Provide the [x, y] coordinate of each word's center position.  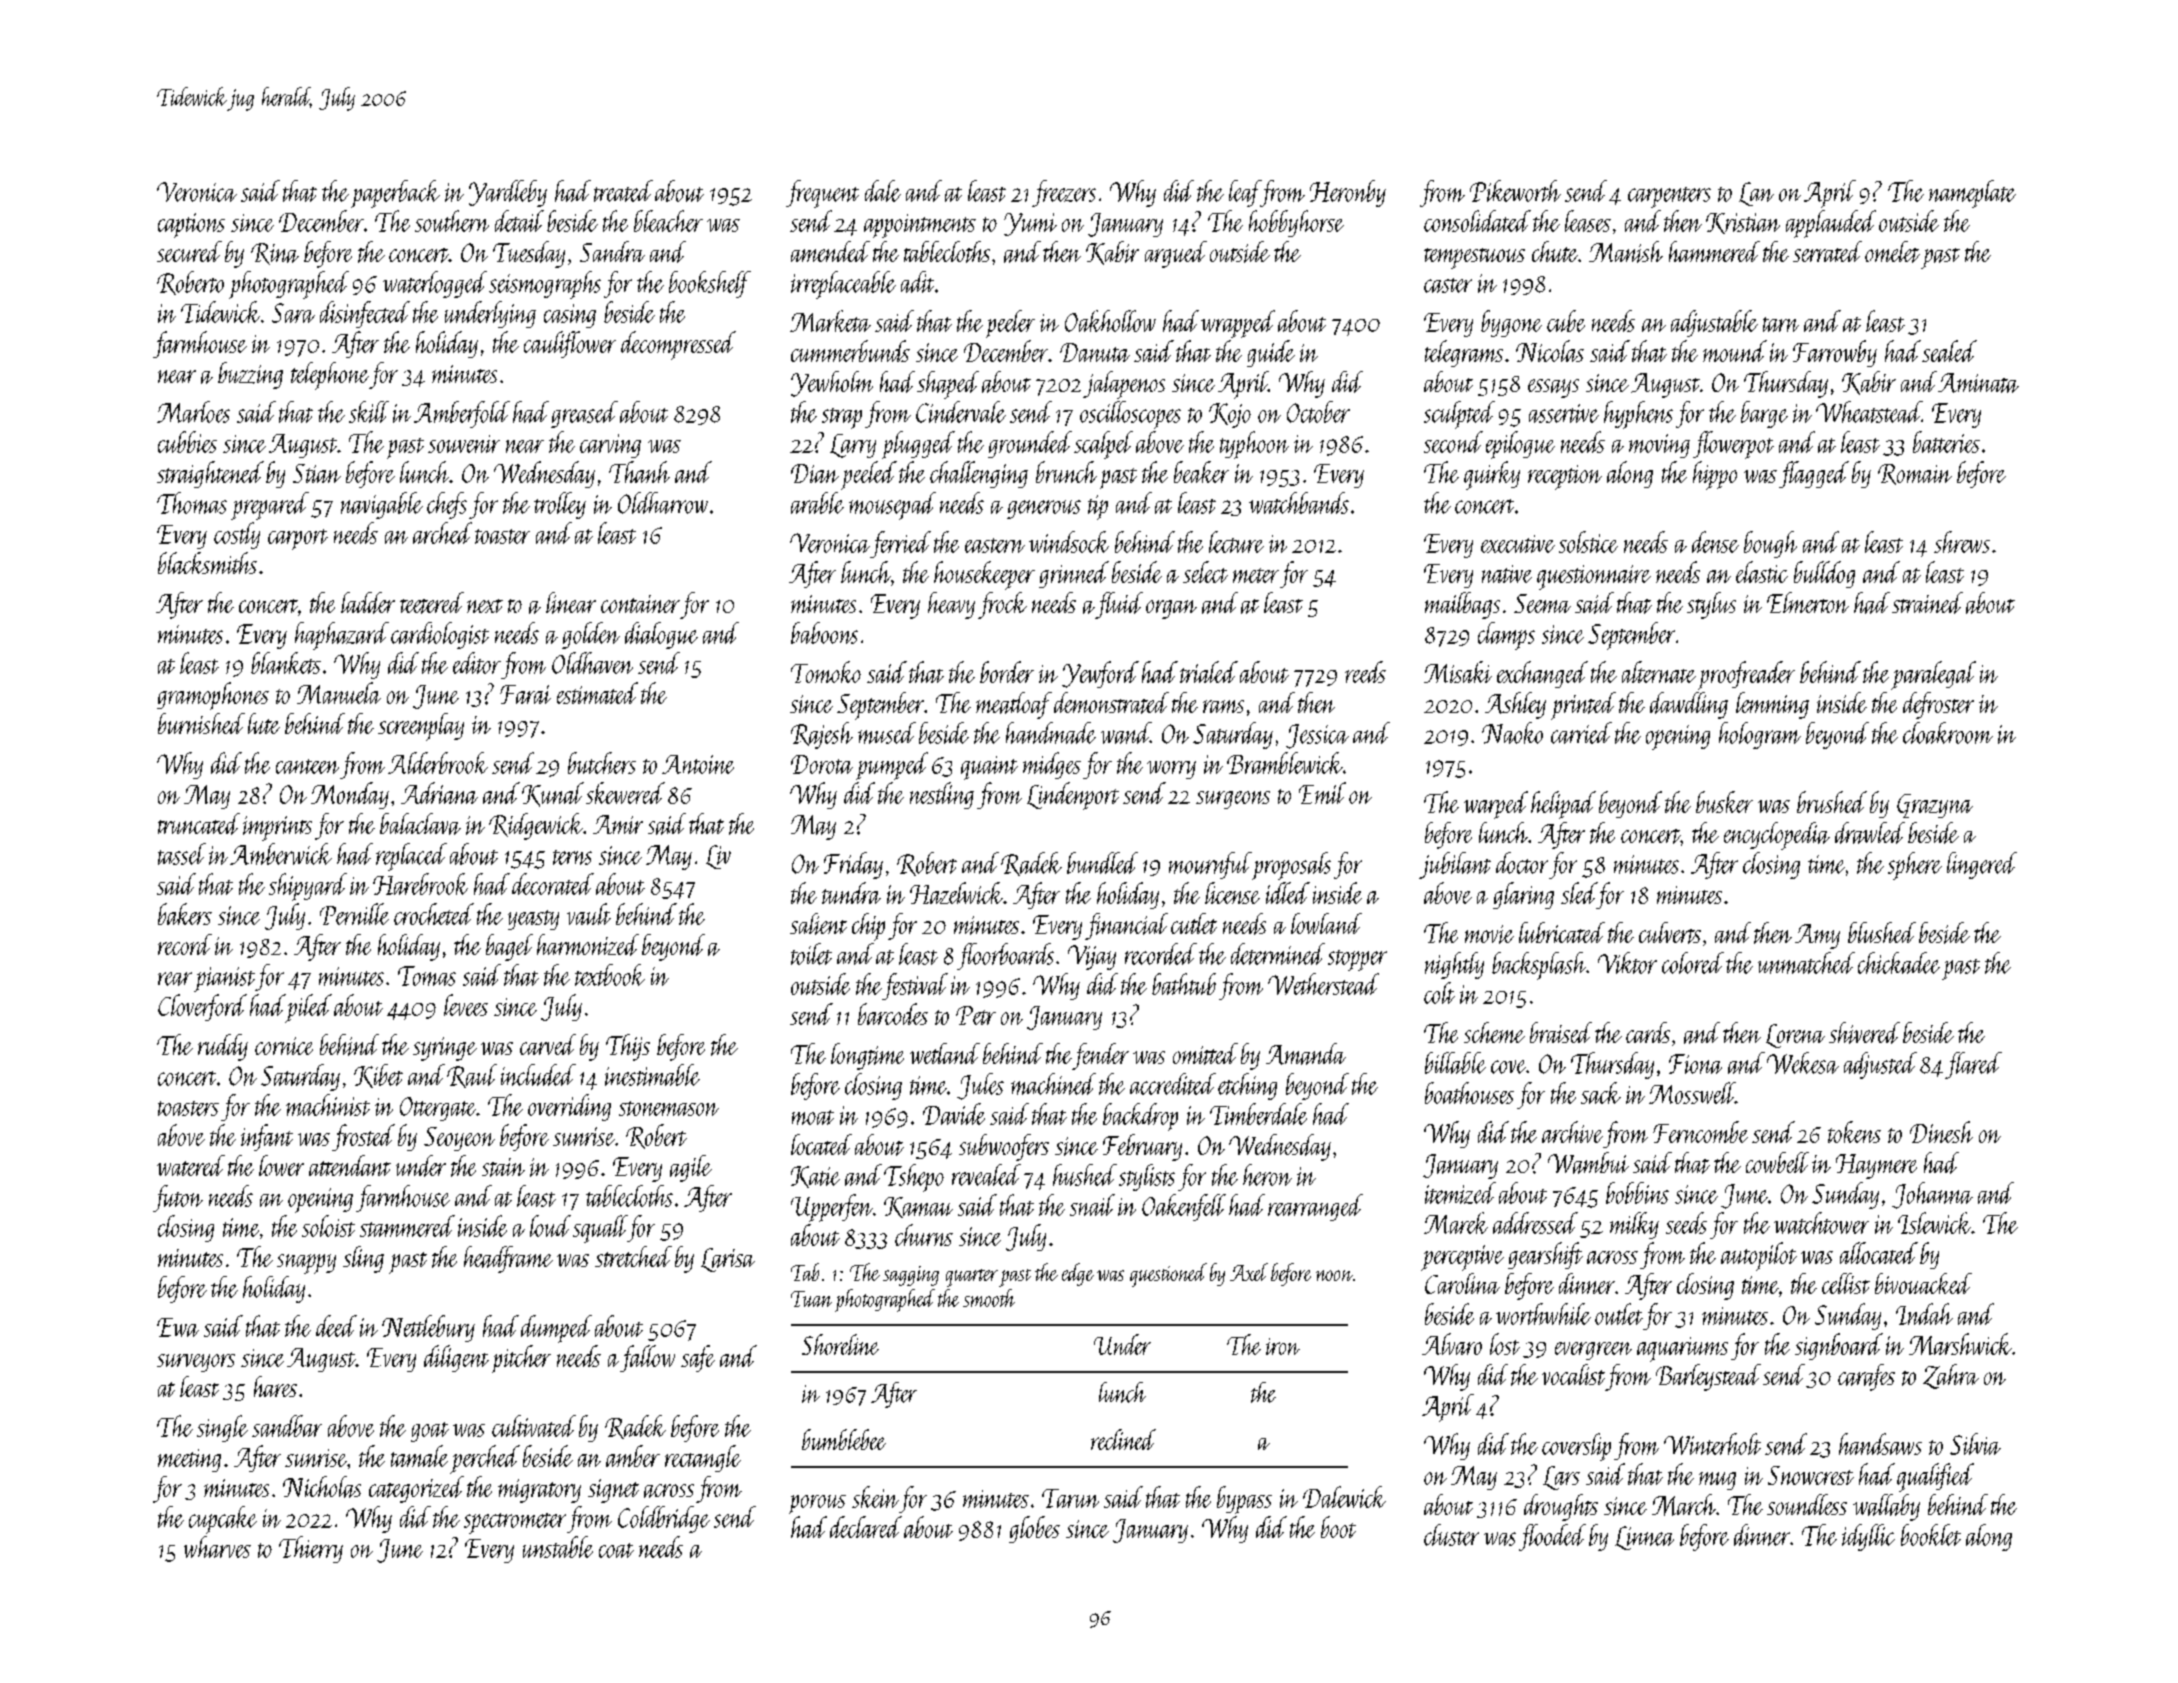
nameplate [1972, 194]
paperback [395, 194]
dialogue [661, 635]
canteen [307, 766]
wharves [217, 1547]
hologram [1760, 735]
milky [1634, 1225]
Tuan [811, 1299]
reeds [1365, 672]
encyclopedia [1777, 836]
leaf [1245, 193]
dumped [556, 1329]
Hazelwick [956, 893]
